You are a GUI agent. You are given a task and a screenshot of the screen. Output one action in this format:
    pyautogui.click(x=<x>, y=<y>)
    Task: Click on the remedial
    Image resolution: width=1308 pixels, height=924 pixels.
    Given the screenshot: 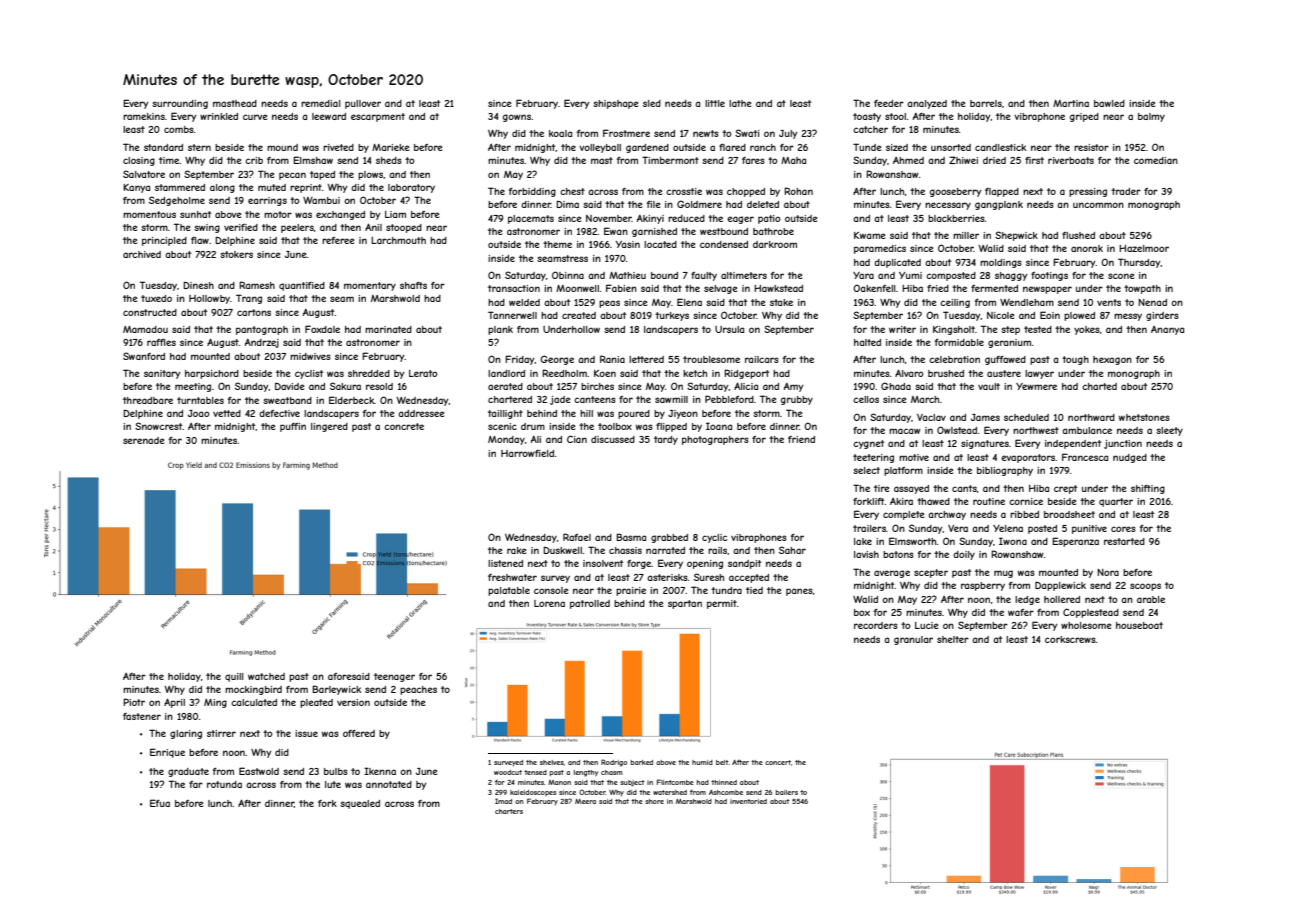 What is the action you would take?
    pyautogui.click(x=320, y=103)
